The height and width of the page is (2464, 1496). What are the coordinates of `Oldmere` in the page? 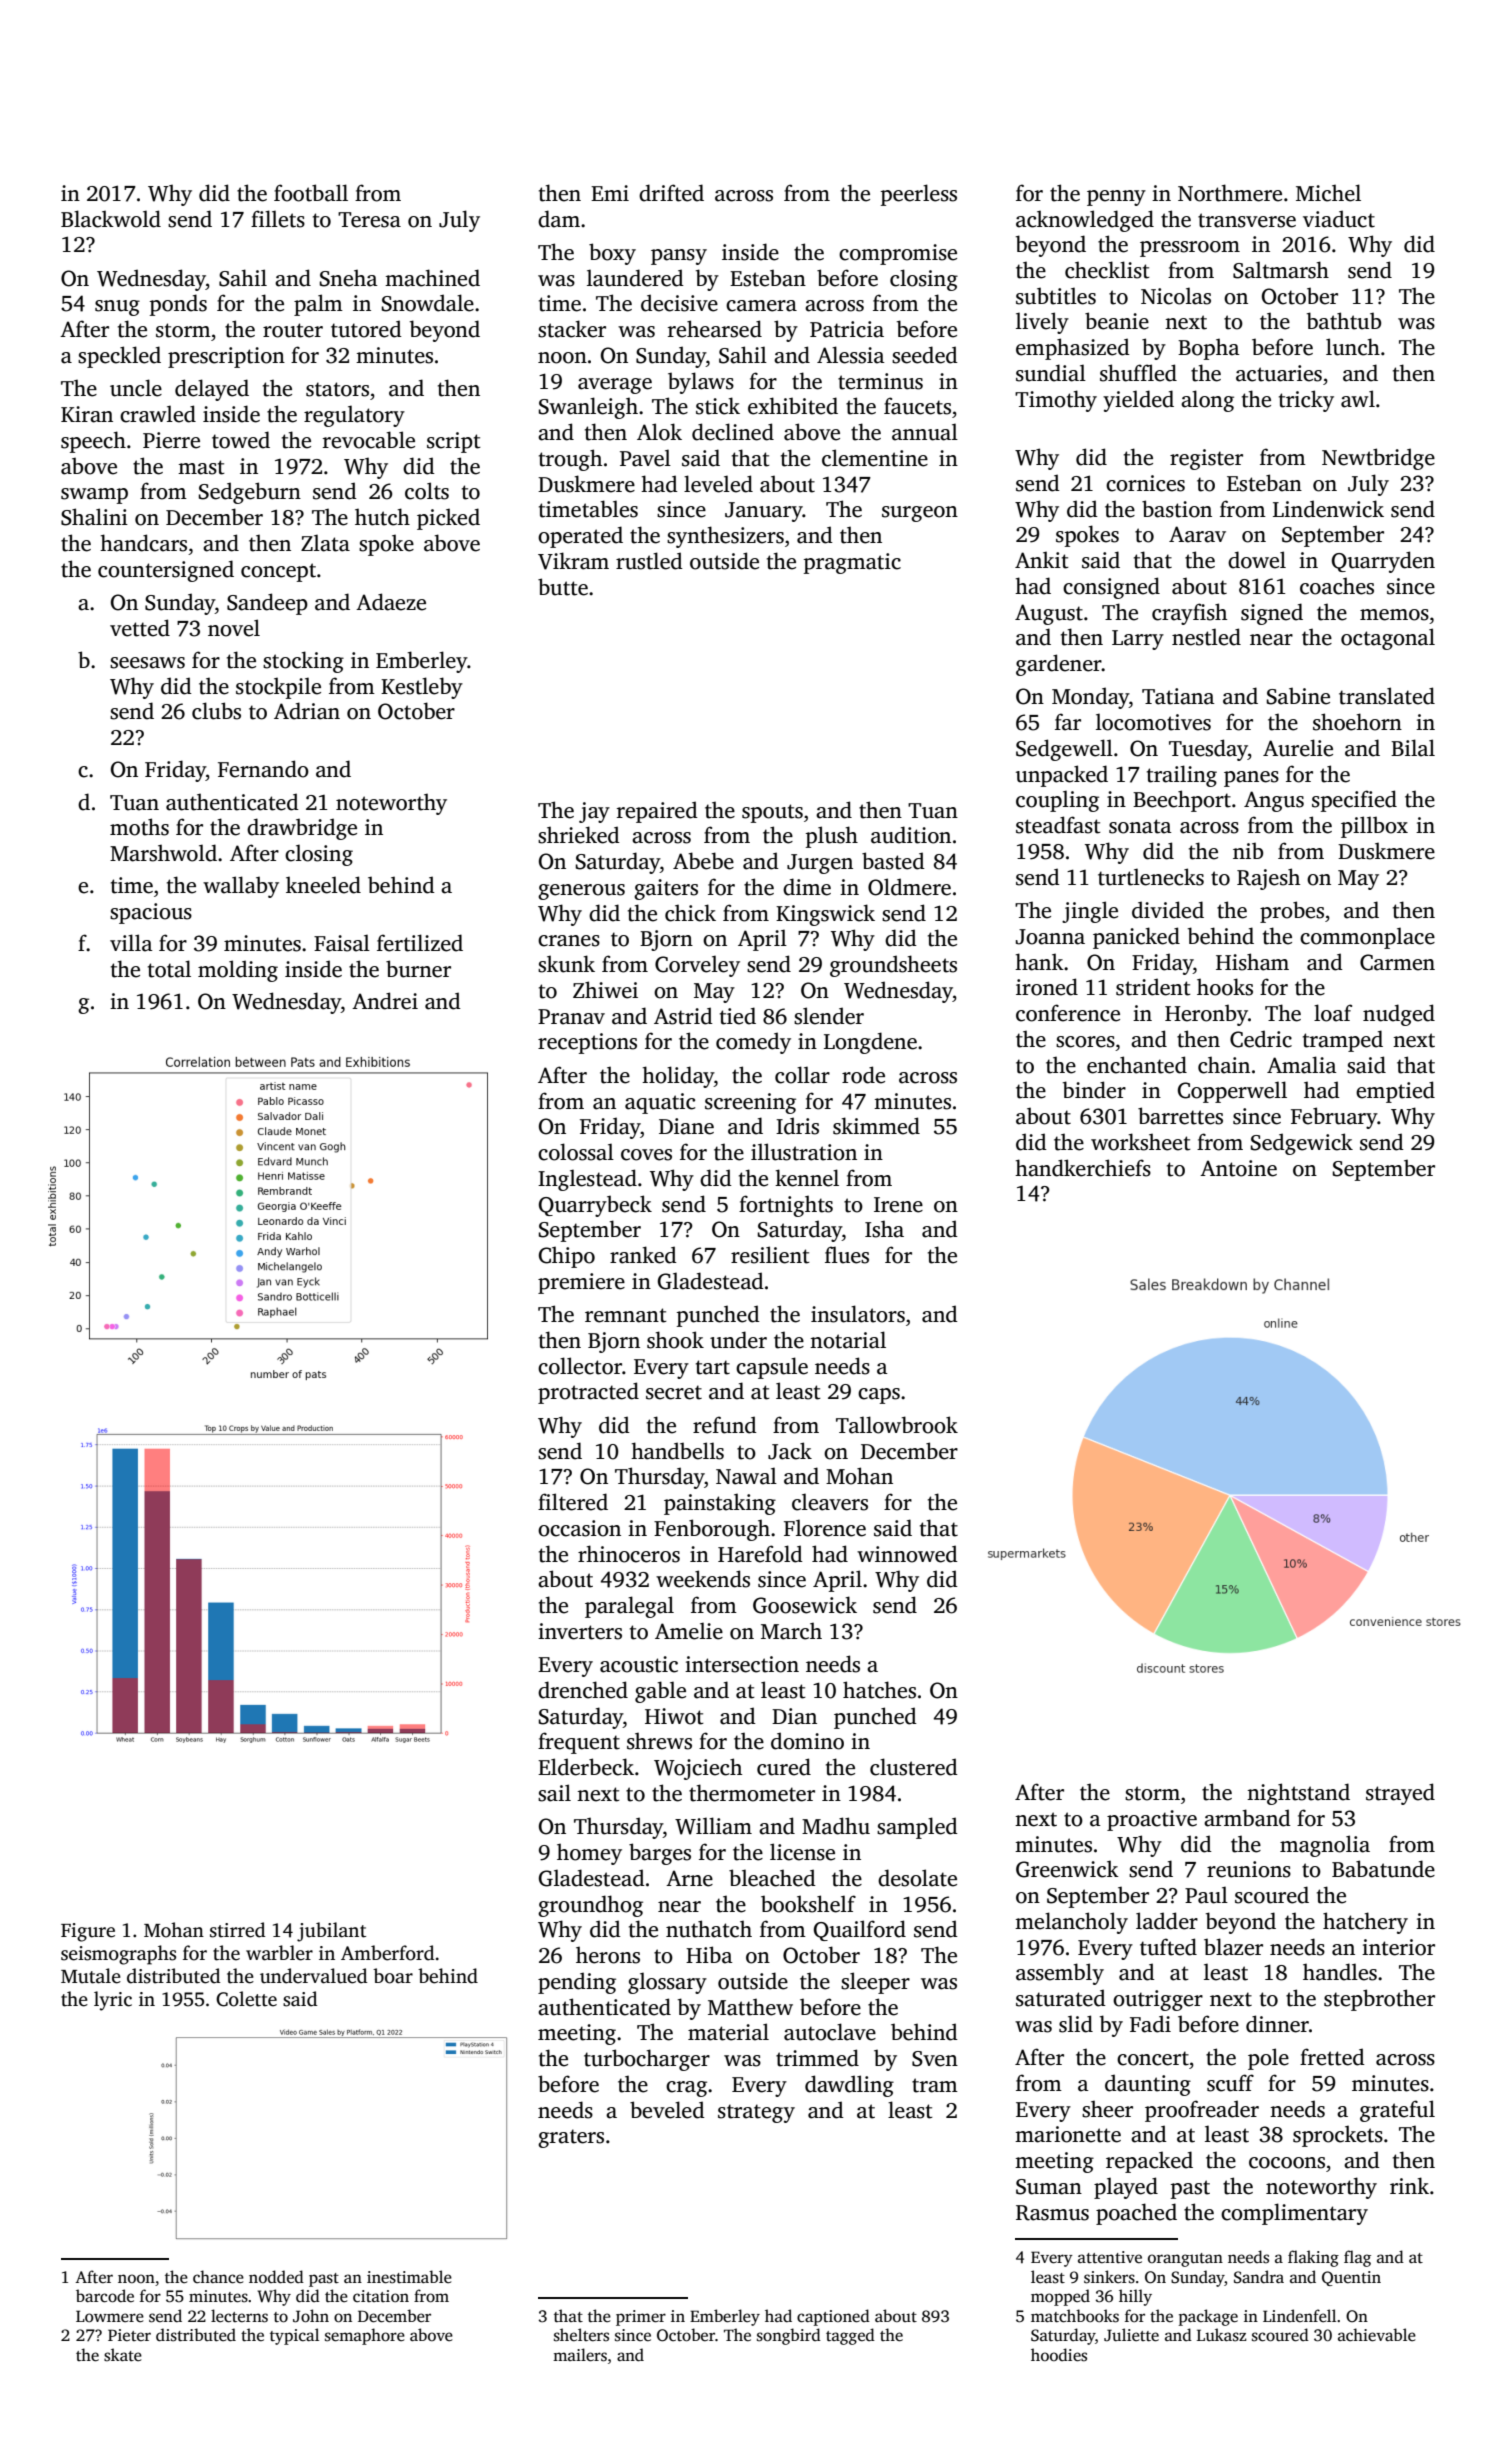 It's located at (909, 887).
